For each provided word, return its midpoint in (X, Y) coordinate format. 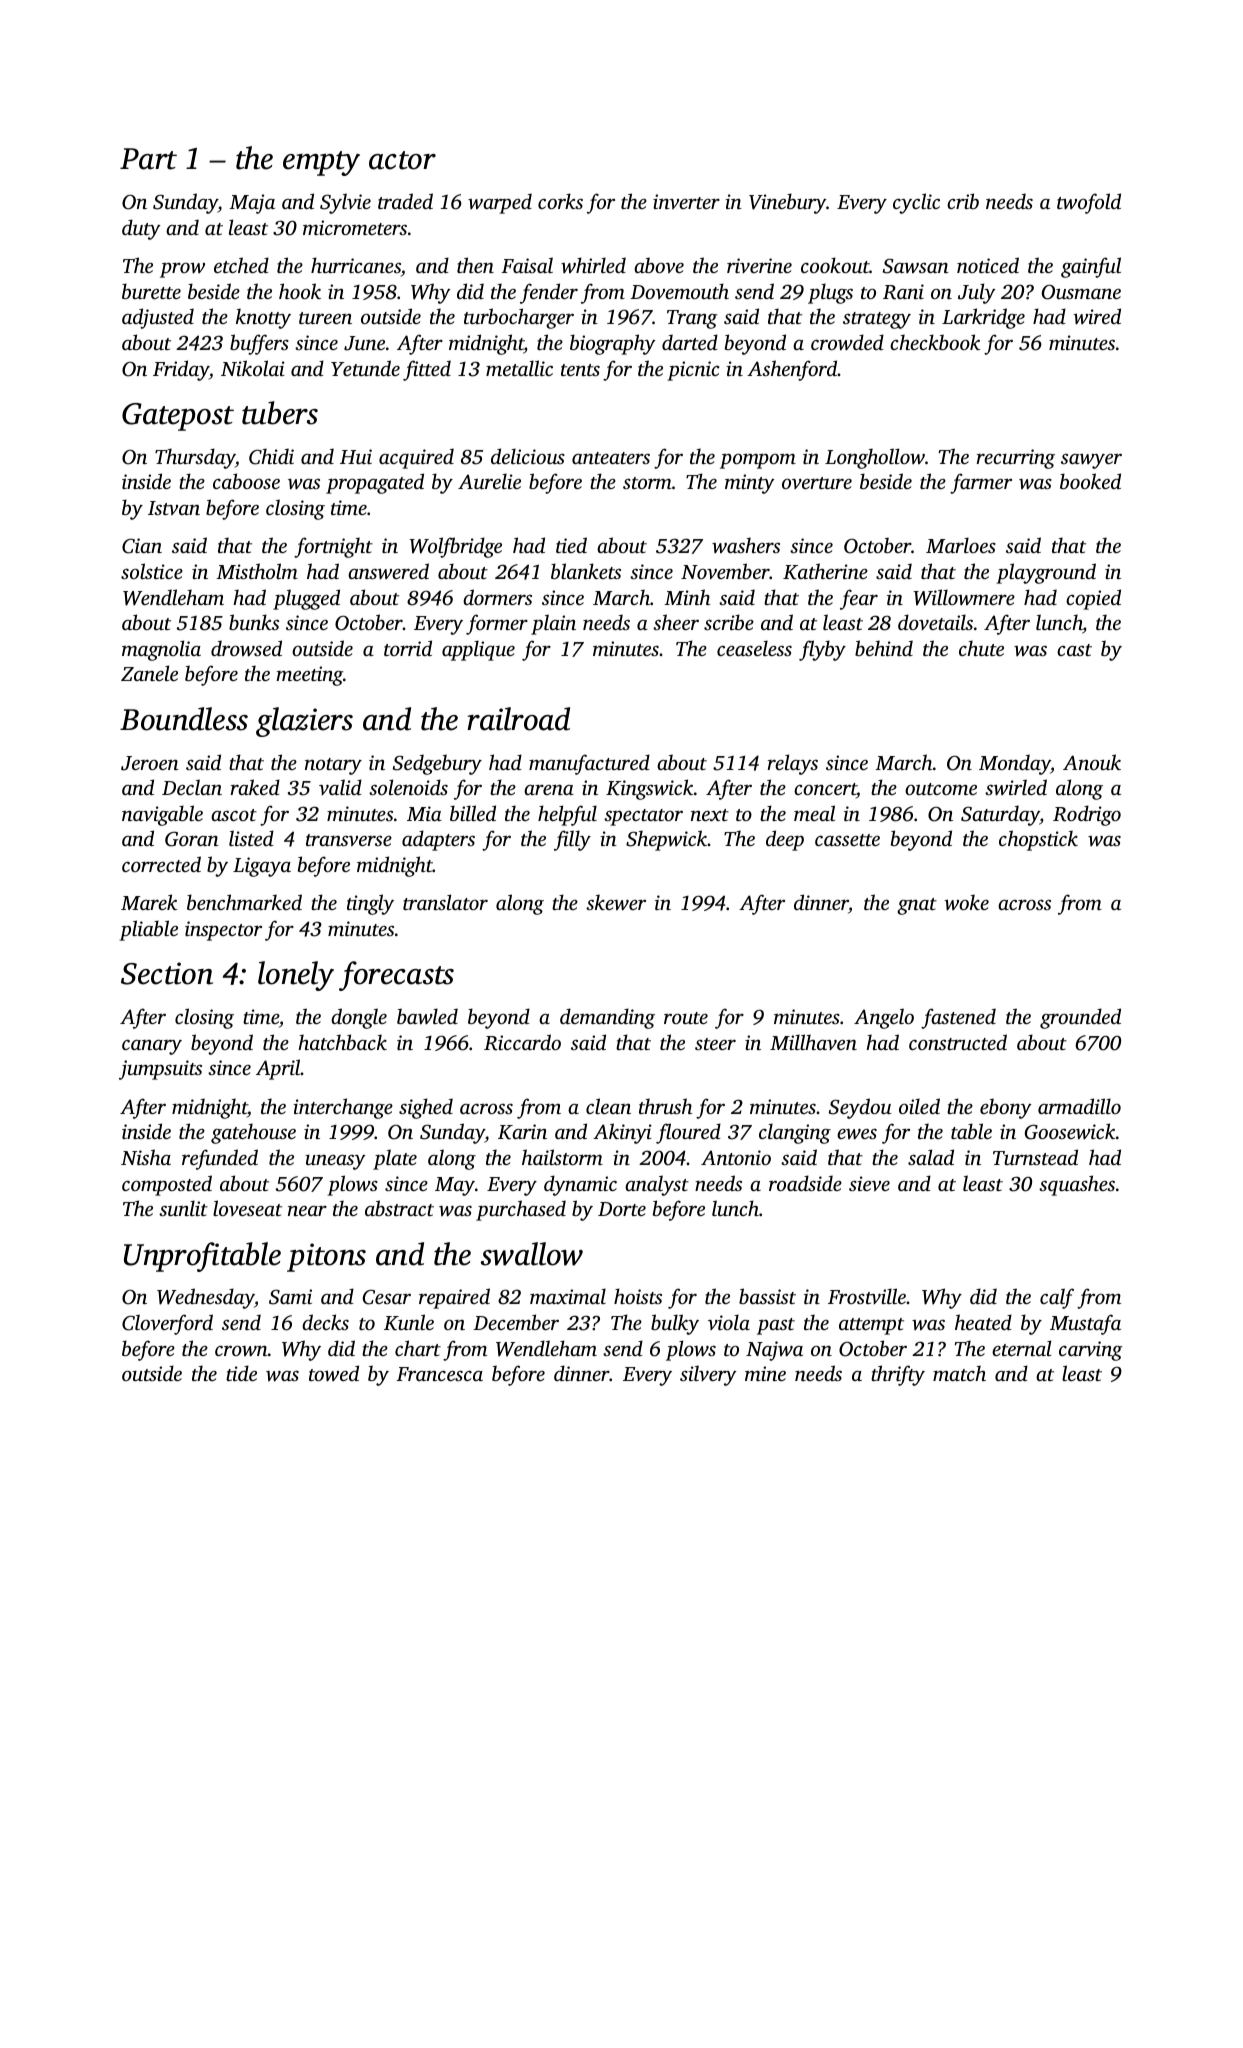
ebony (1006, 1108)
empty (321, 163)
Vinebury (787, 203)
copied (1093, 599)
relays (793, 764)
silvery (708, 1375)
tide (241, 1373)
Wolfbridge (456, 547)
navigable (162, 815)
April (278, 1069)
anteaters (611, 458)
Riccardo (522, 1042)
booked (1090, 481)
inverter (686, 201)
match (959, 1373)
